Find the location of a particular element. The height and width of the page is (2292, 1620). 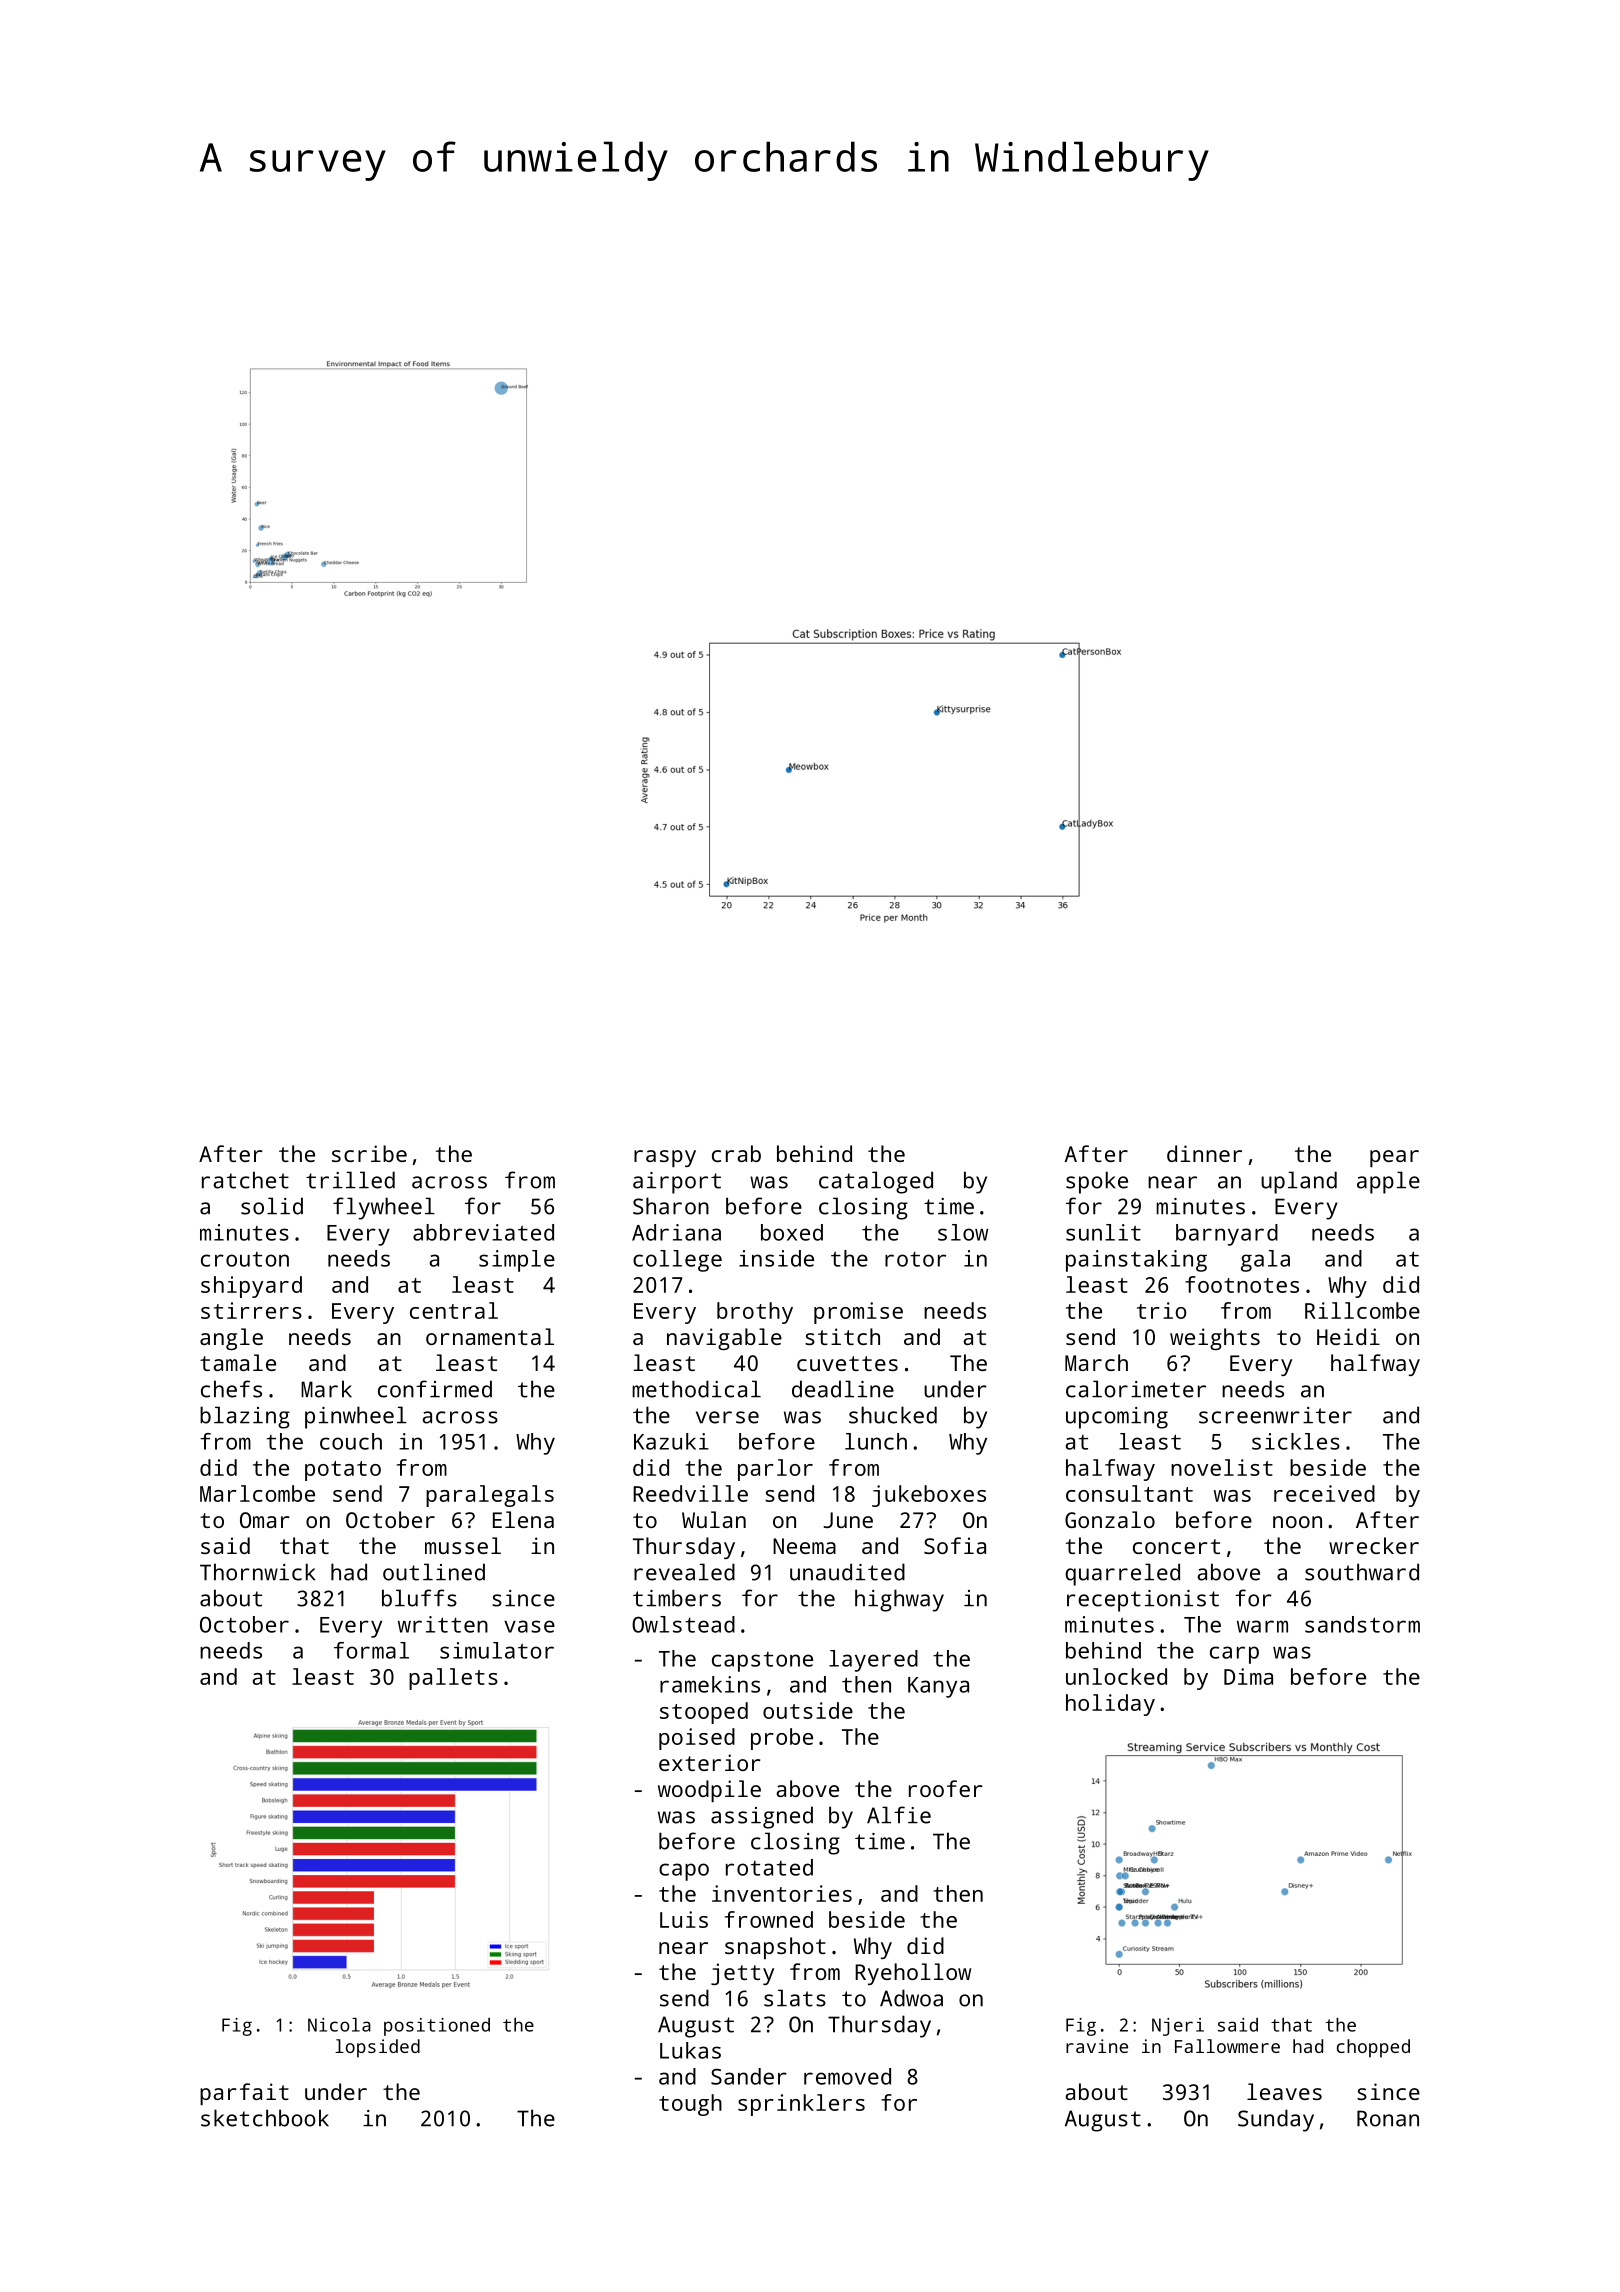

sprinklers is located at coordinates (801, 2105).
